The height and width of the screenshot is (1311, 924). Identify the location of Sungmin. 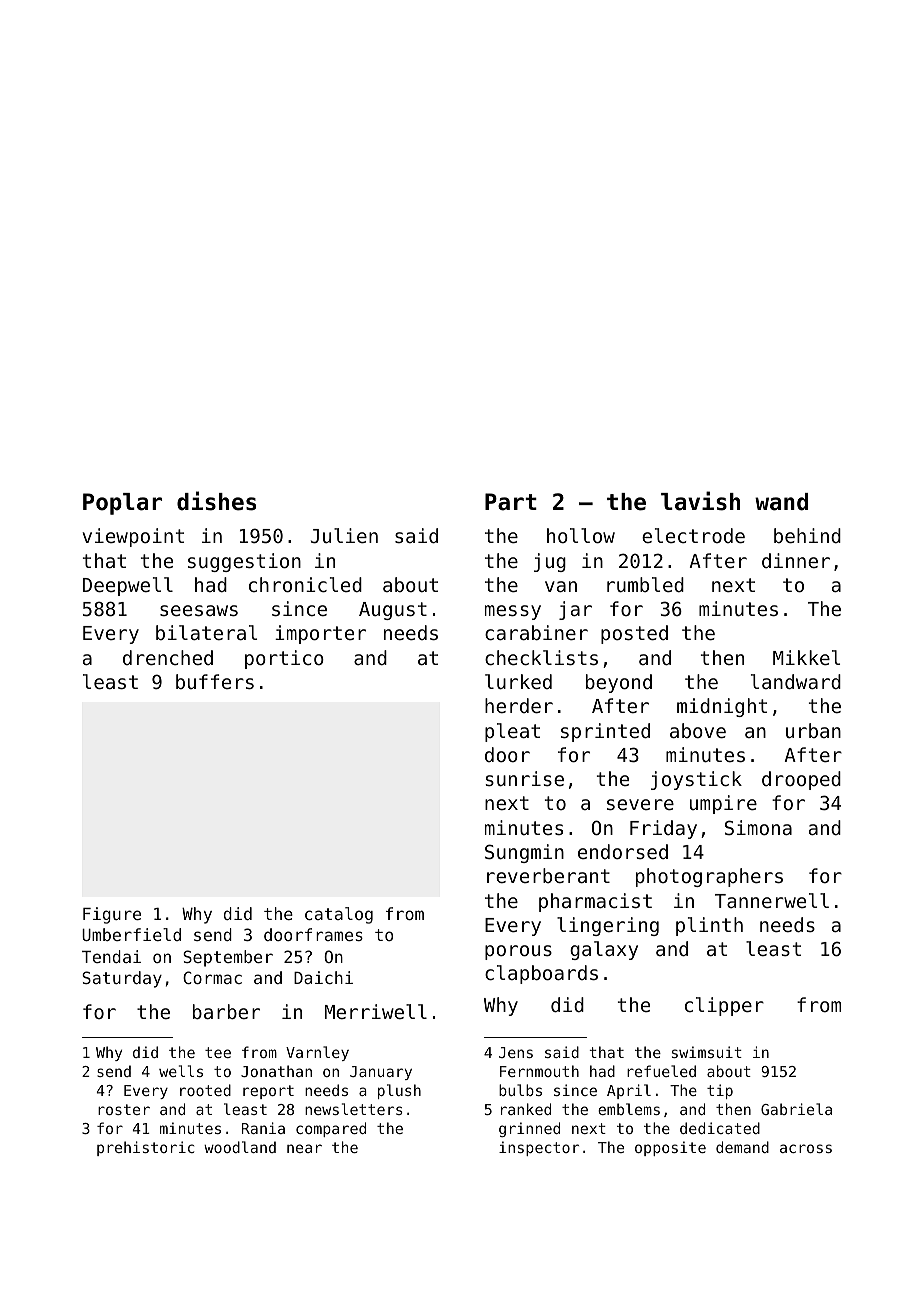
(524, 853).
